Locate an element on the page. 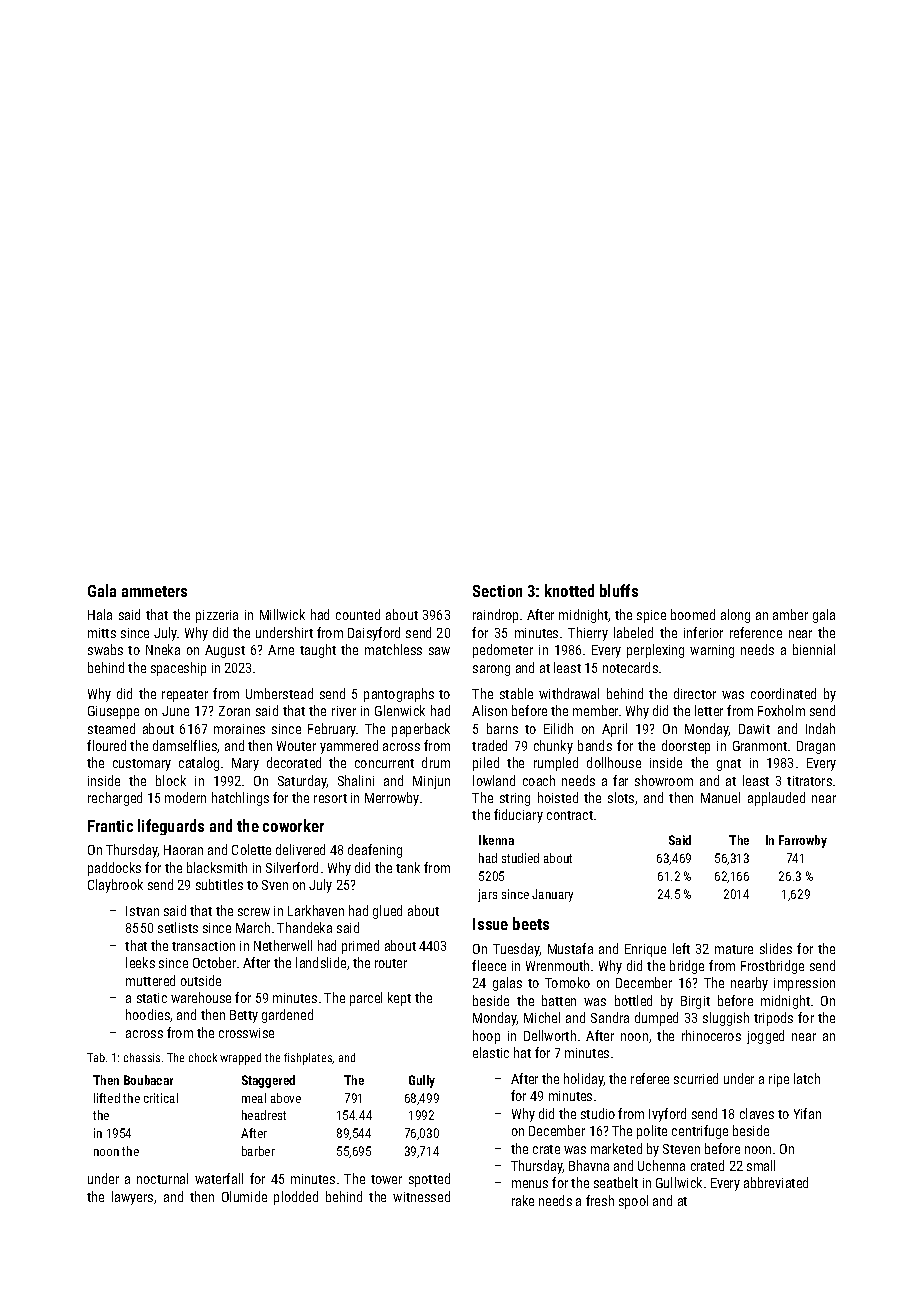 This page has height=1308, width=924. Istvan is located at coordinates (142, 911).
